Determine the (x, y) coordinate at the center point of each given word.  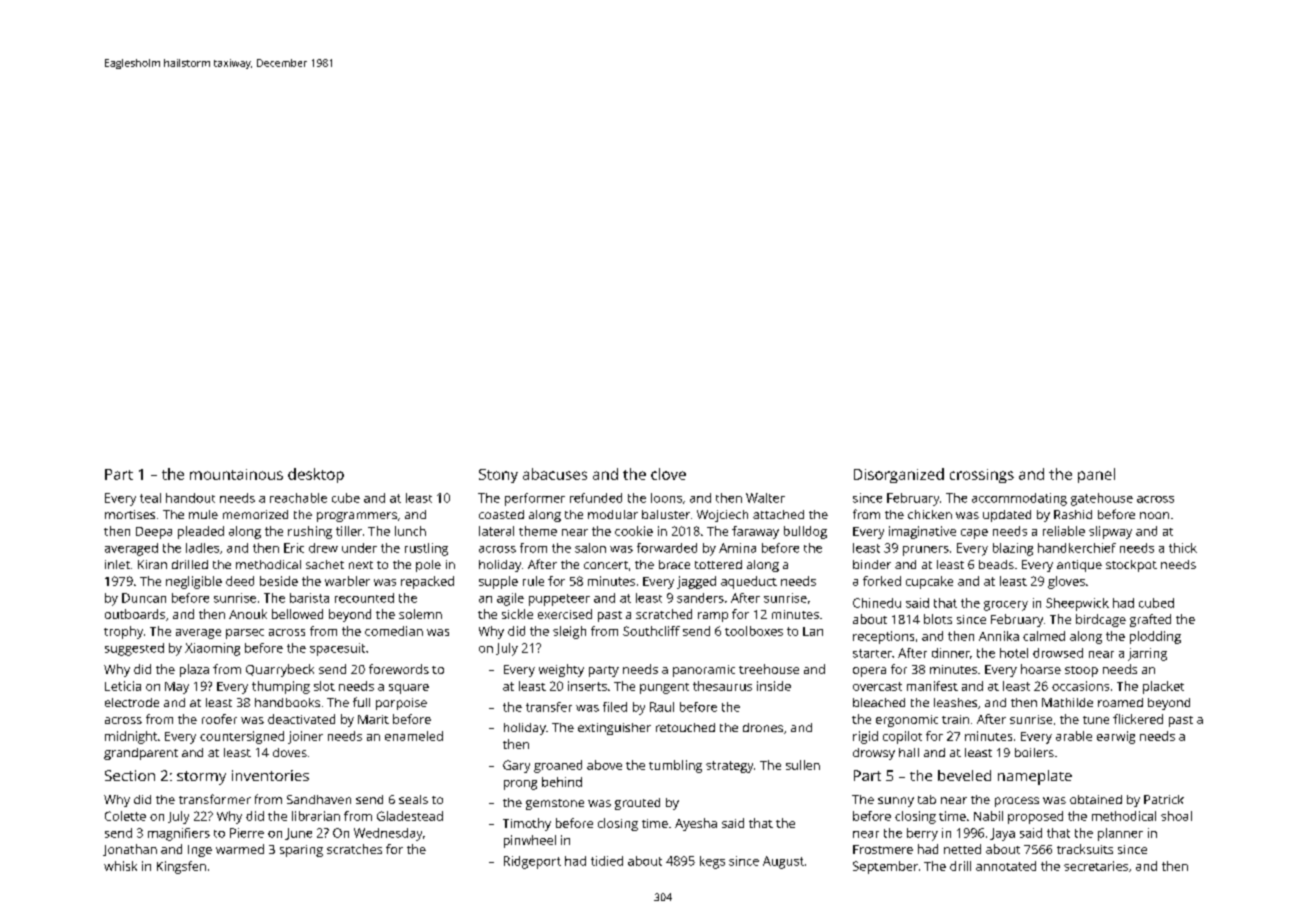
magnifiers (179, 834)
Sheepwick (1077, 604)
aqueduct (749, 582)
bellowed (297, 614)
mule (203, 514)
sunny (896, 802)
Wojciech (722, 516)
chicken (930, 514)
